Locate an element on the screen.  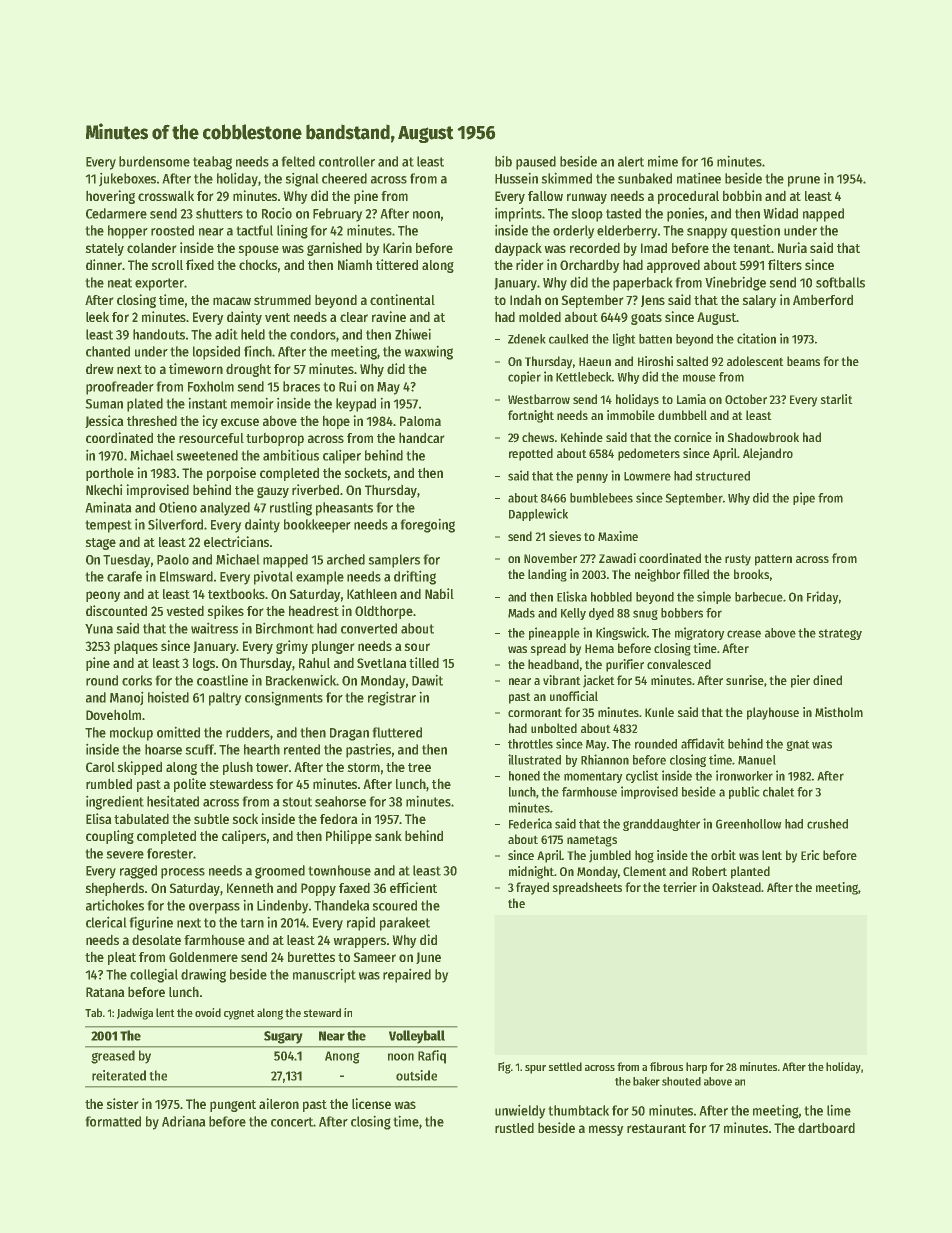
crease is located at coordinates (744, 634).
